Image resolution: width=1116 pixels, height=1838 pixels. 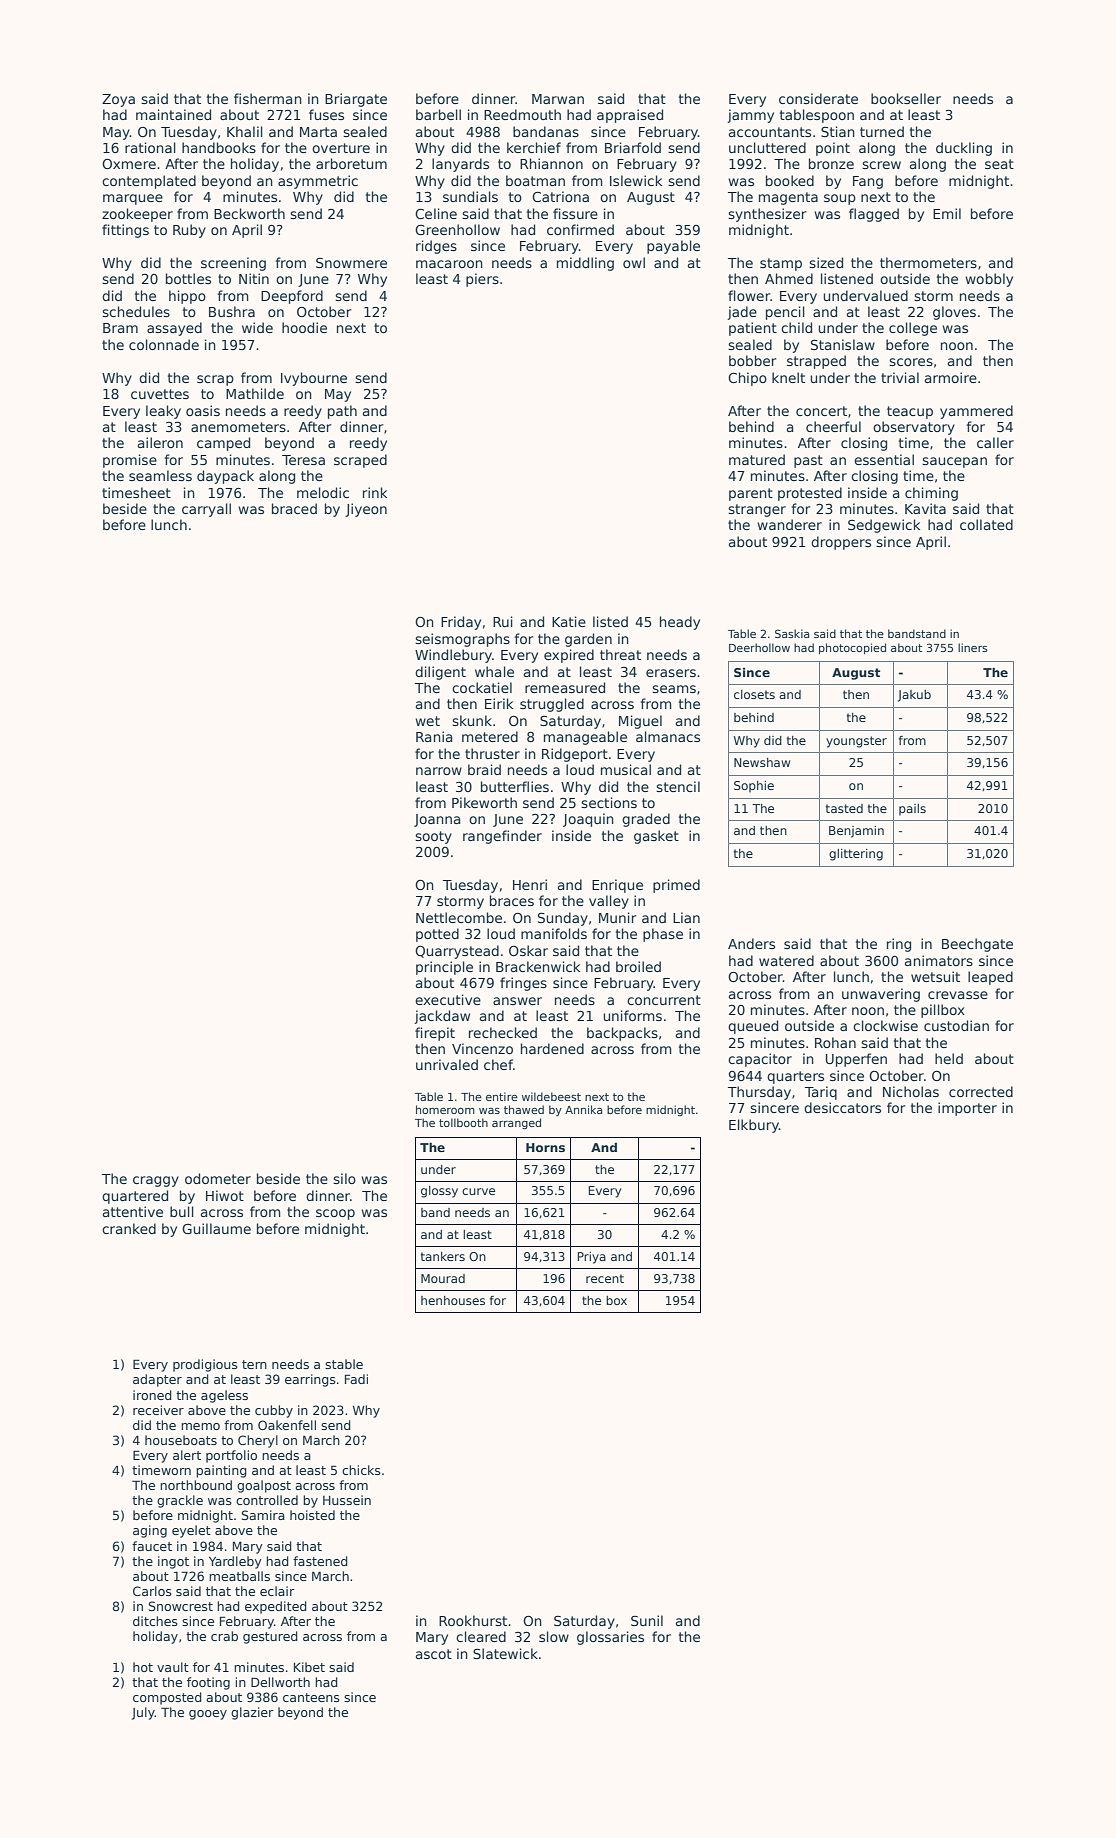 What do you see at coordinates (856, 1060) in the document?
I see `Upperfen` at bounding box center [856, 1060].
